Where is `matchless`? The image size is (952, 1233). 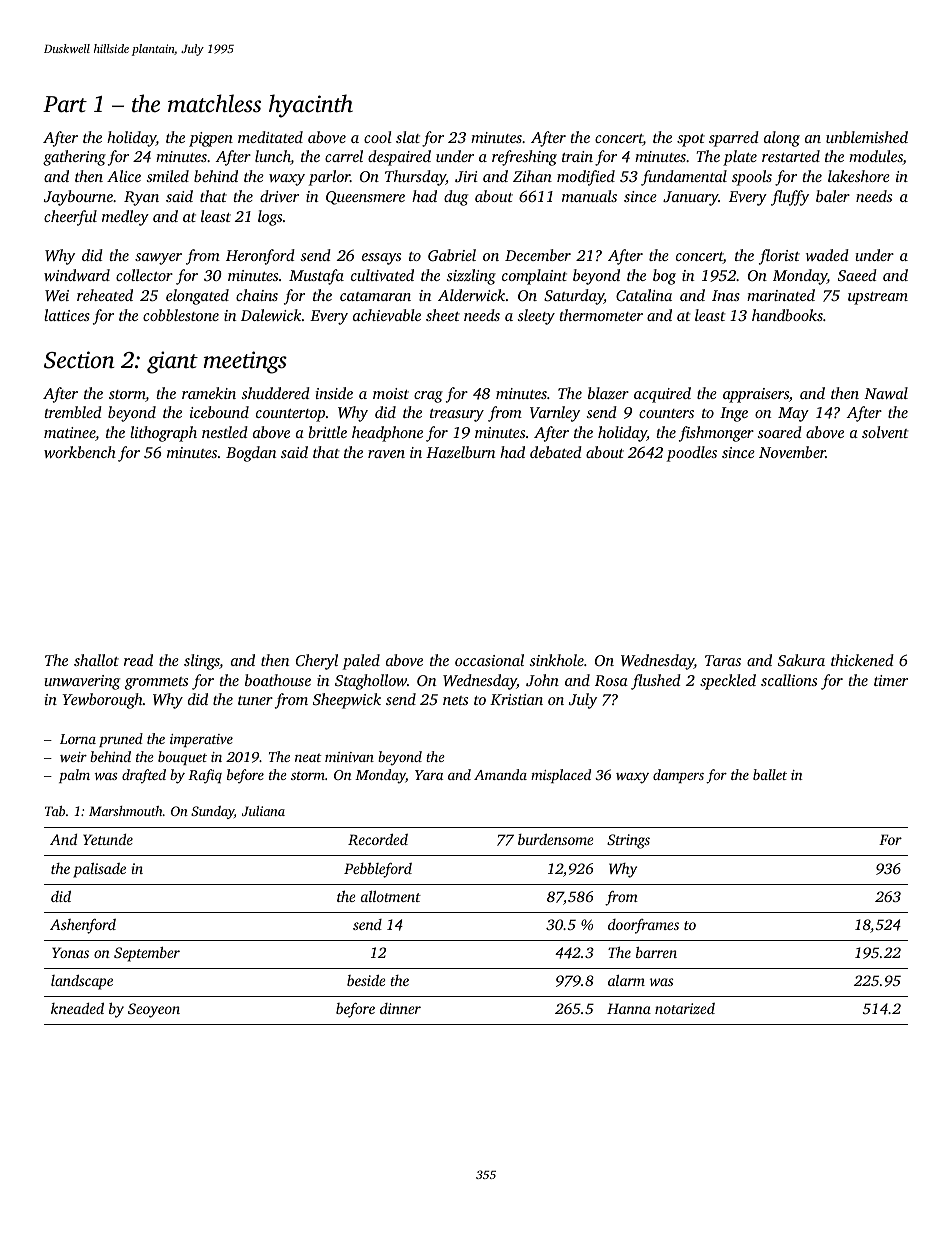
matchless is located at coordinates (214, 103).
